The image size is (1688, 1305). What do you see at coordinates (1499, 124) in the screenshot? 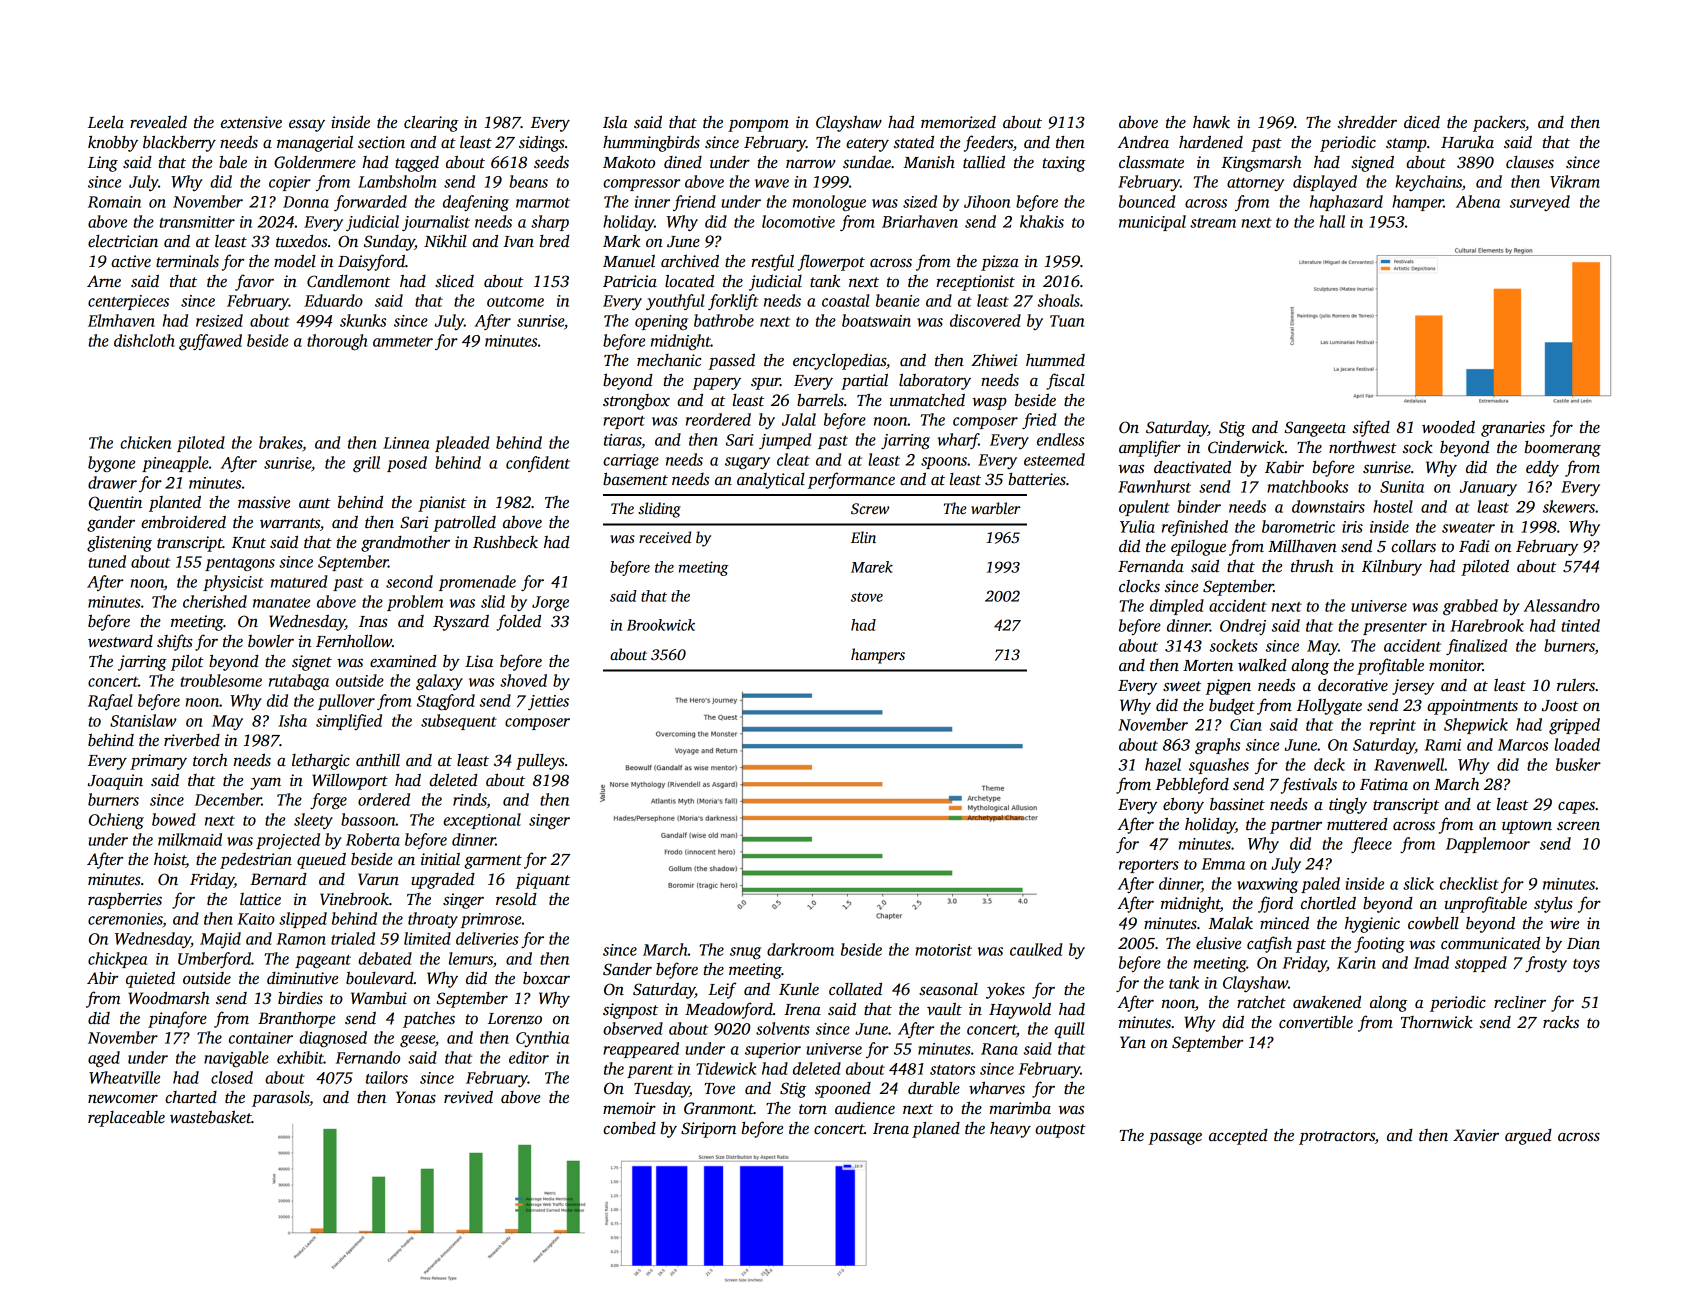
I see `packers` at bounding box center [1499, 124].
